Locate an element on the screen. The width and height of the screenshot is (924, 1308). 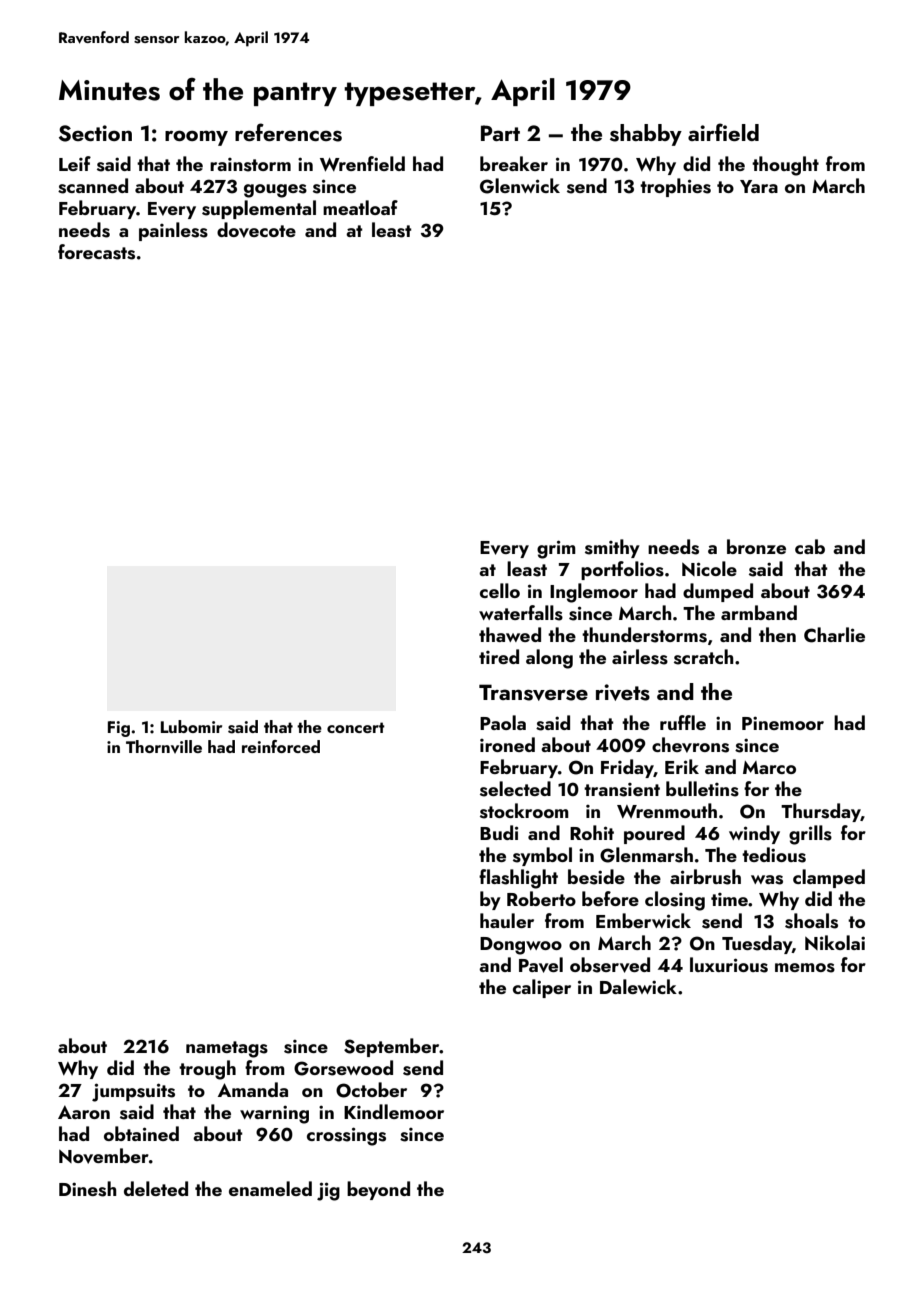
beyond is located at coordinates (378, 1190).
